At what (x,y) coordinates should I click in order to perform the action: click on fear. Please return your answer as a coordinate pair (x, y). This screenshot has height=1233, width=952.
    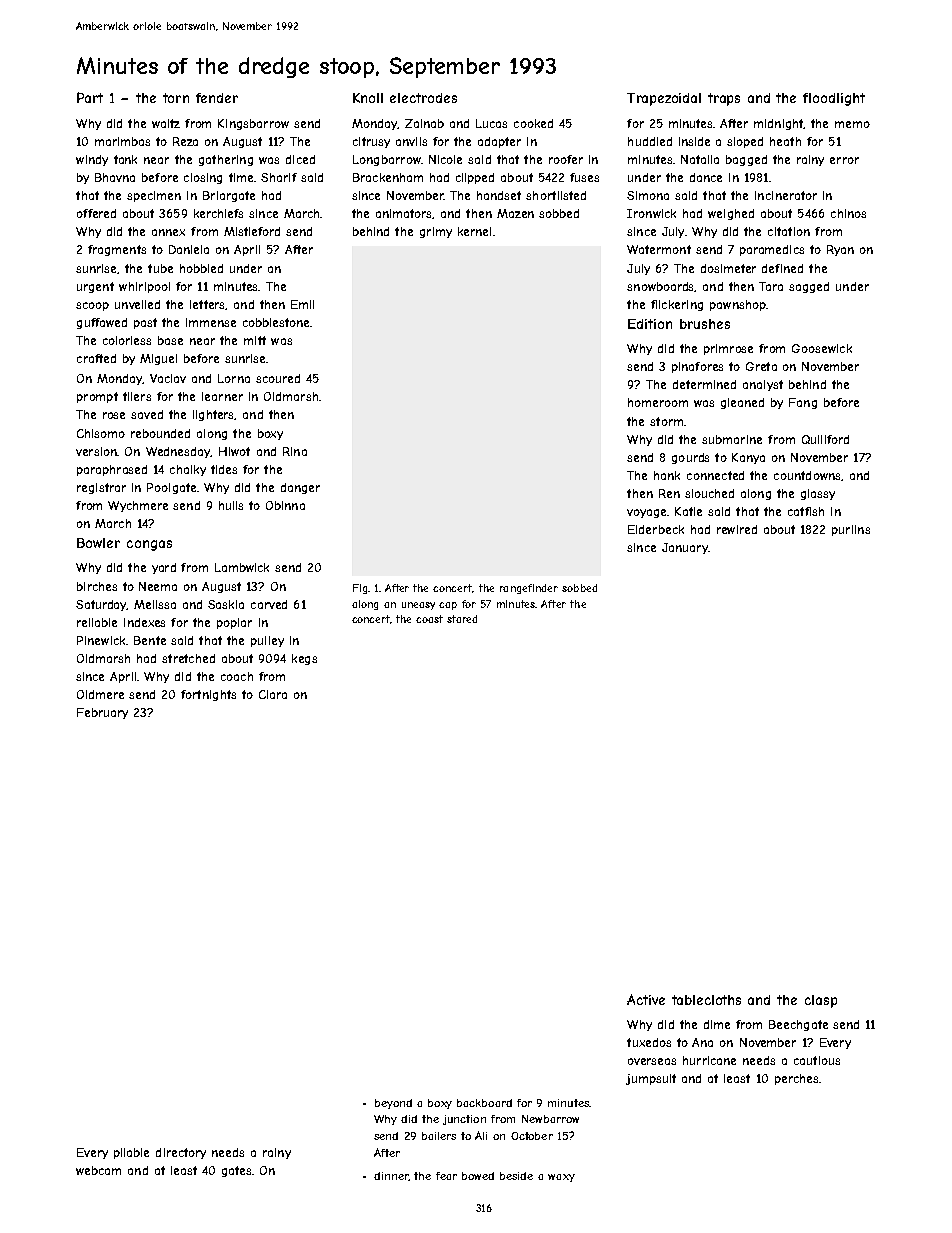
    Looking at the image, I should click on (446, 1176).
